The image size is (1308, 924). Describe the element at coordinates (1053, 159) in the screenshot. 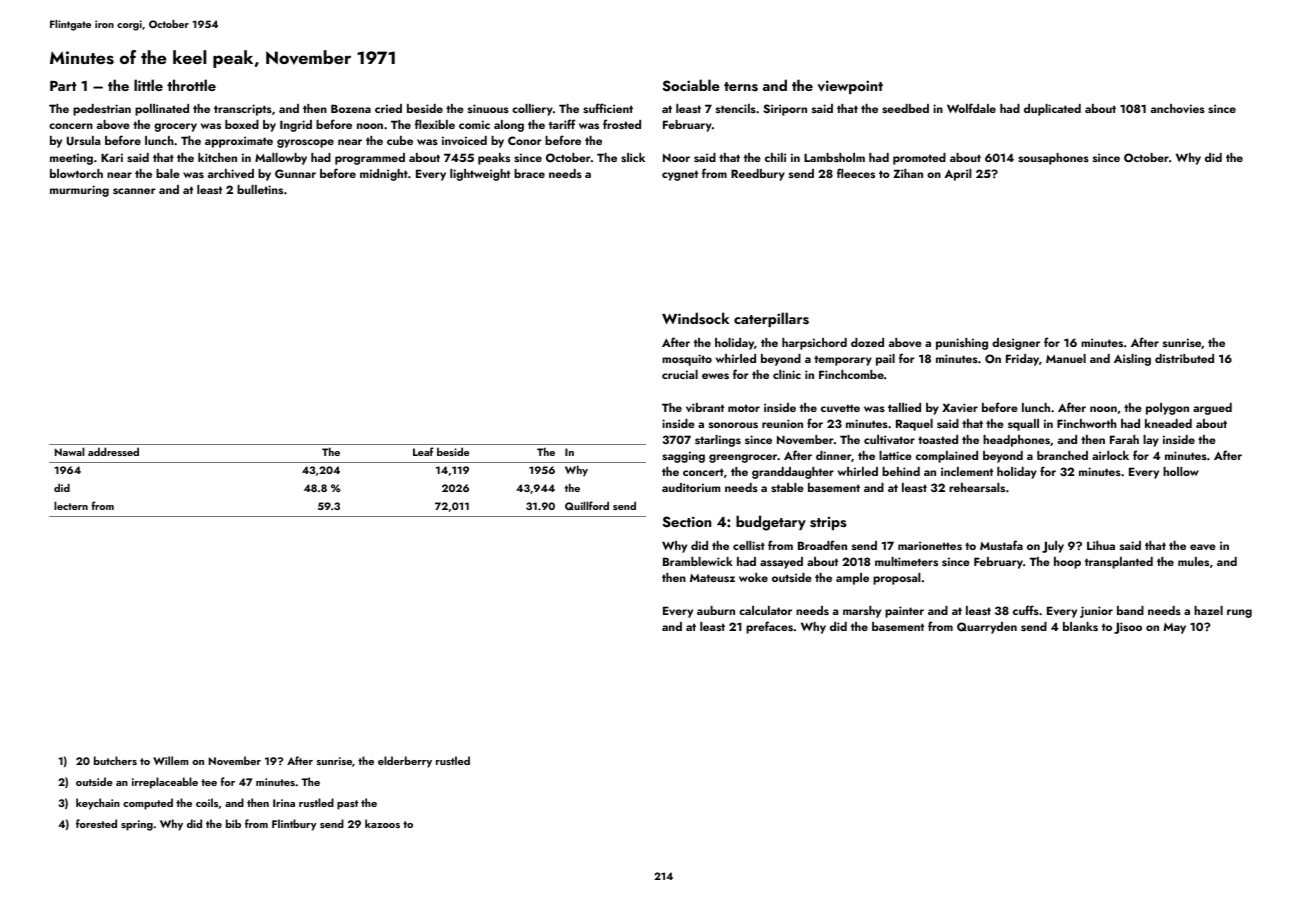

I see `sousaphones` at that location.
